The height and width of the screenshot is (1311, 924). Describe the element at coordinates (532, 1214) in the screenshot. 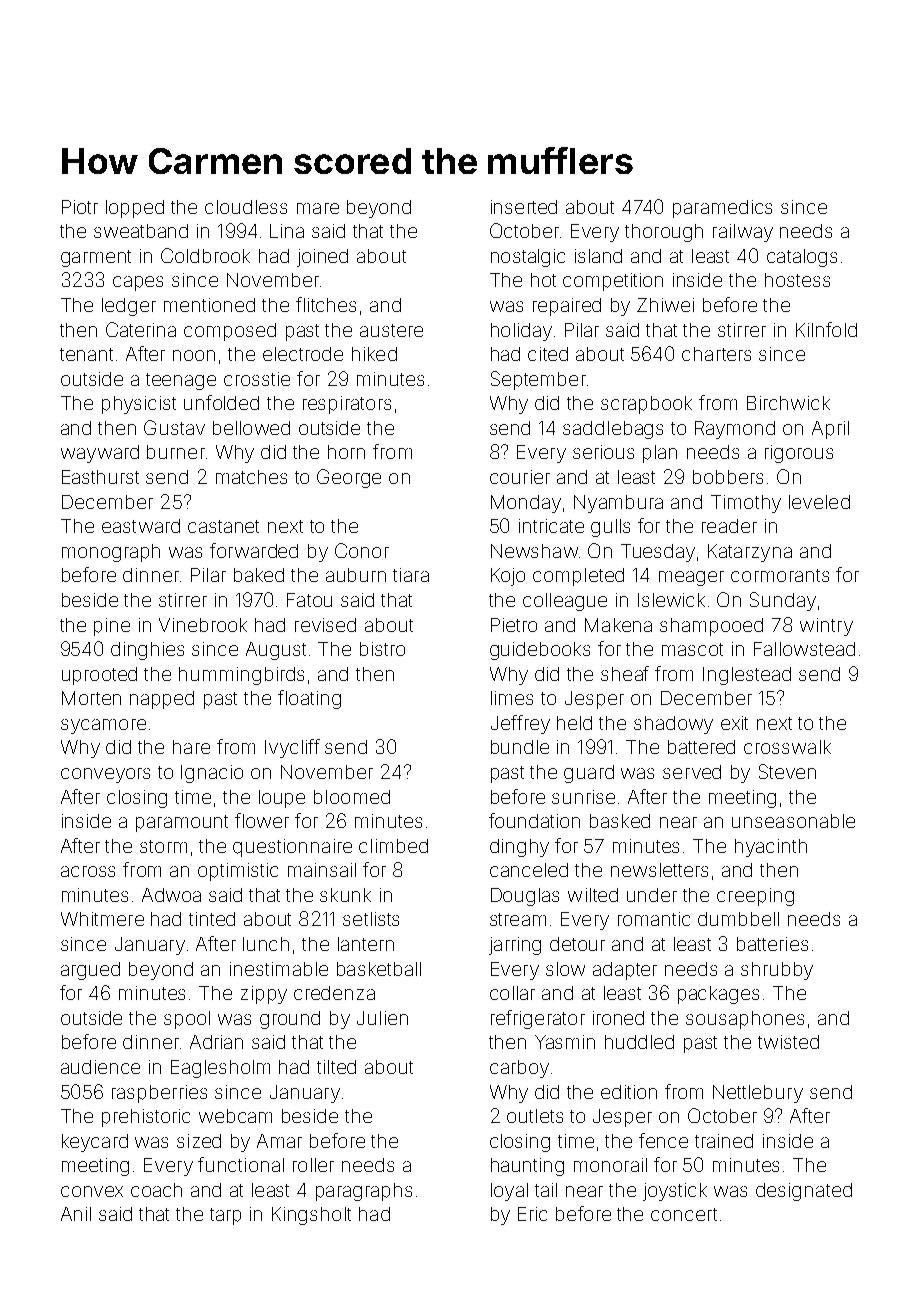

I see `Eric` at that location.
